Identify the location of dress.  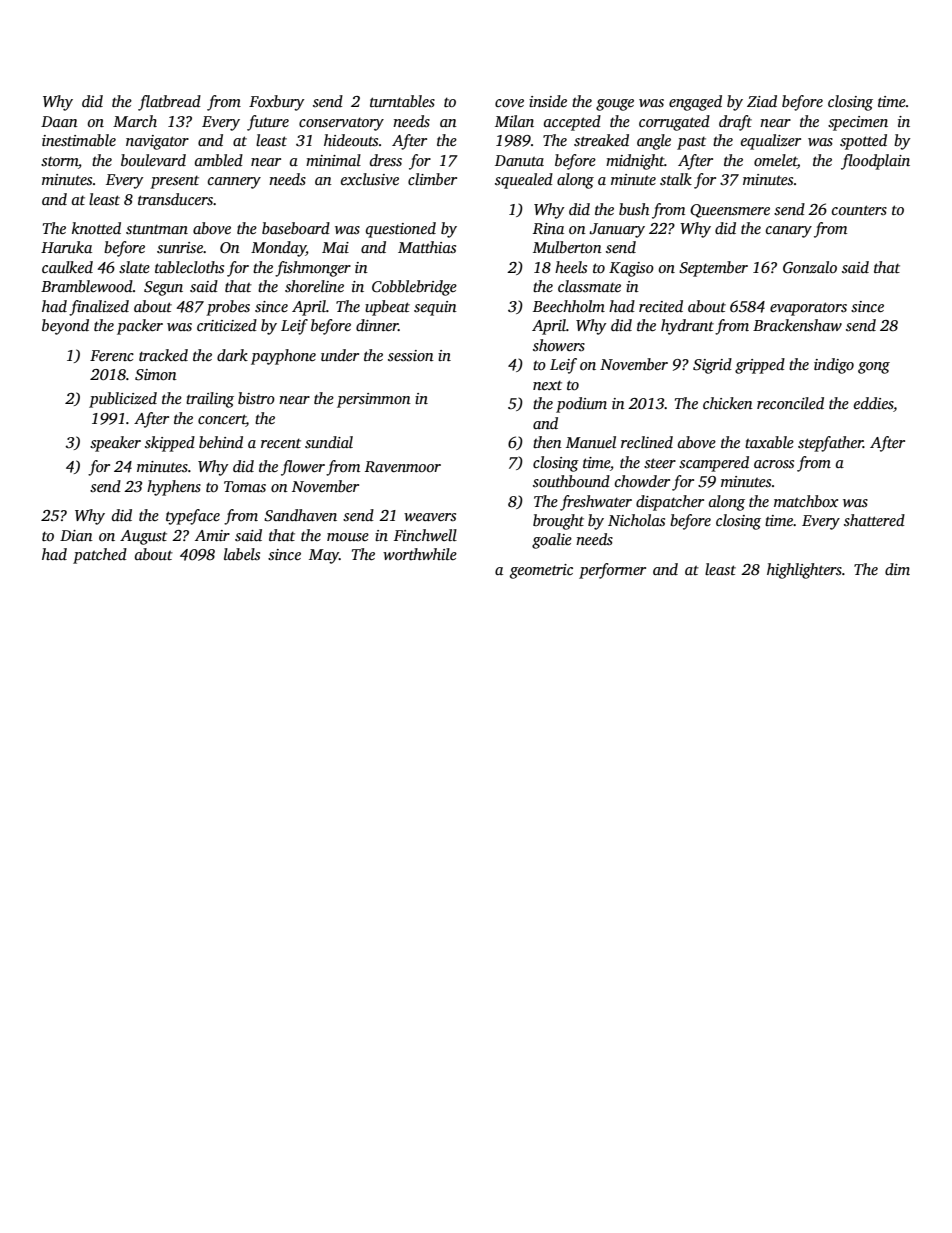
(386, 160).
